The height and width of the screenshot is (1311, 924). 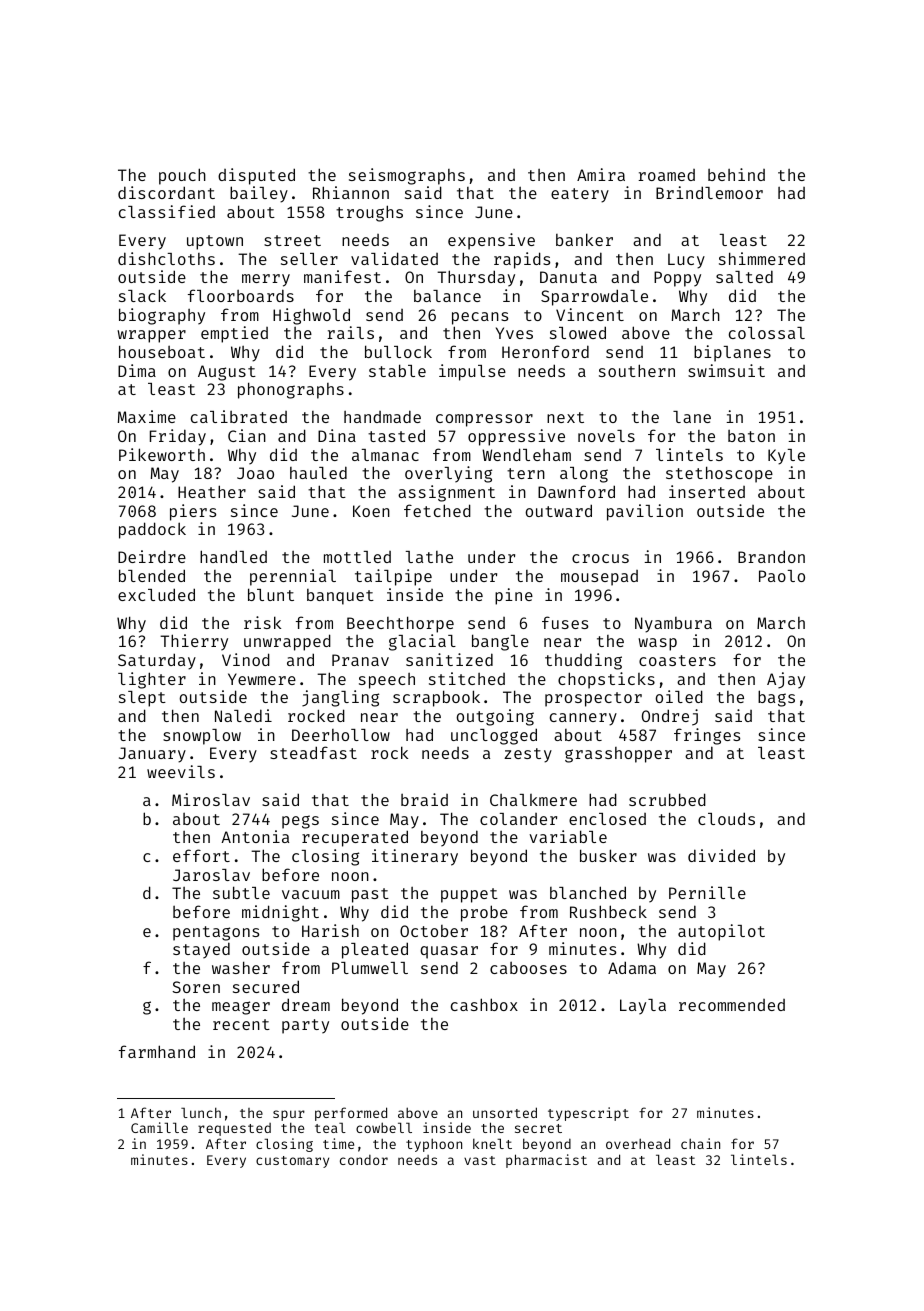 What do you see at coordinates (645, 512) in the screenshot?
I see `pavilion` at bounding box center [645, 512].
